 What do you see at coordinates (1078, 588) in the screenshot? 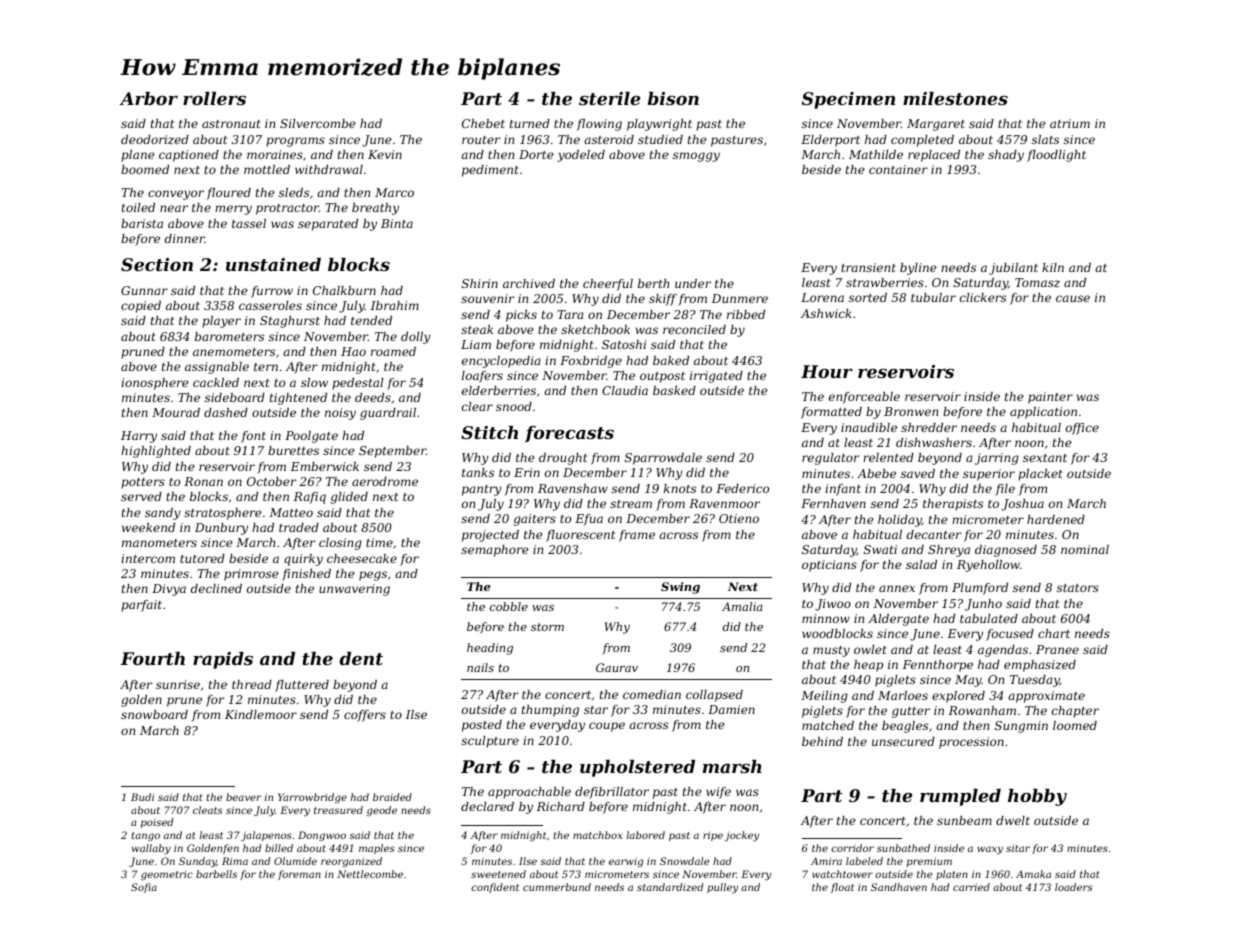
I see `stators` at bounding box center [1078, 588].
